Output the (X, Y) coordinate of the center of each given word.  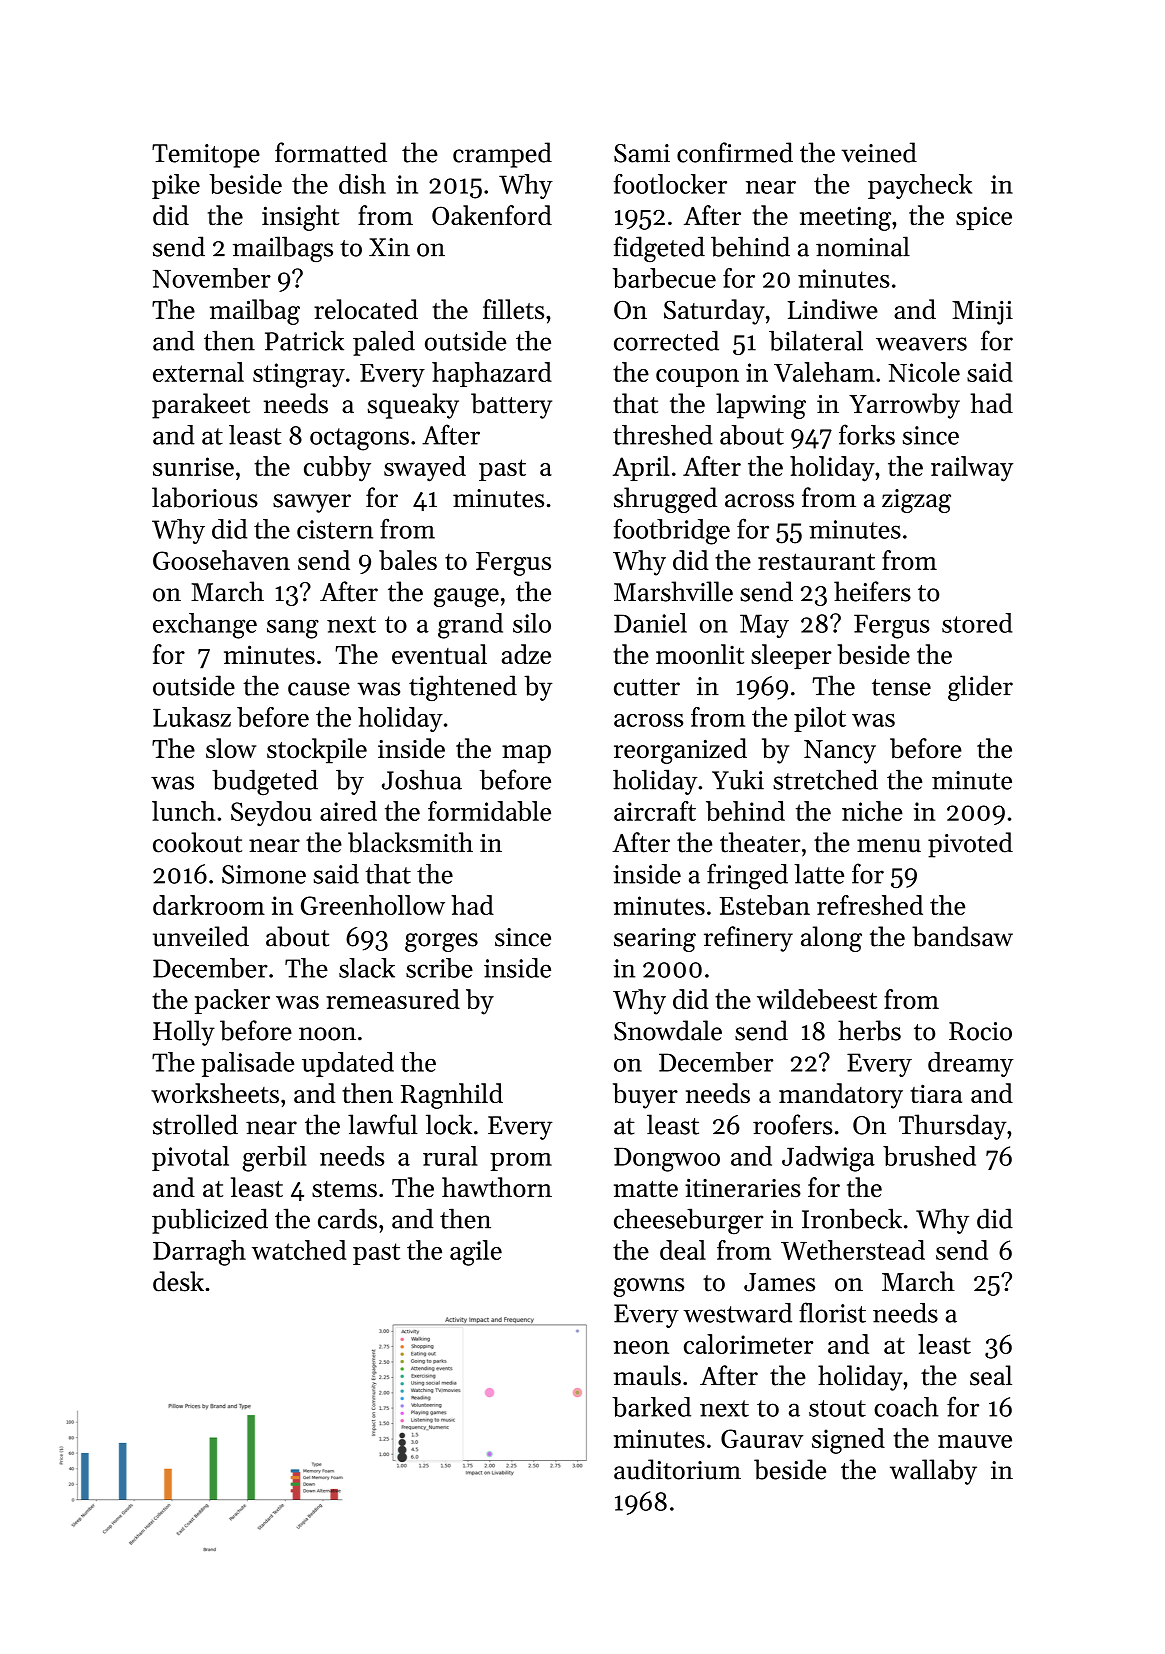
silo (532, 623)
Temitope (206, 156)
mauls (647, 1375)
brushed (929, 1156)
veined (879, 152)
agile (476, 1253)
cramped (502, 155)
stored (977, 623)
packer (232, 1001)
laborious (205, 497)
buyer (645, 1096)
